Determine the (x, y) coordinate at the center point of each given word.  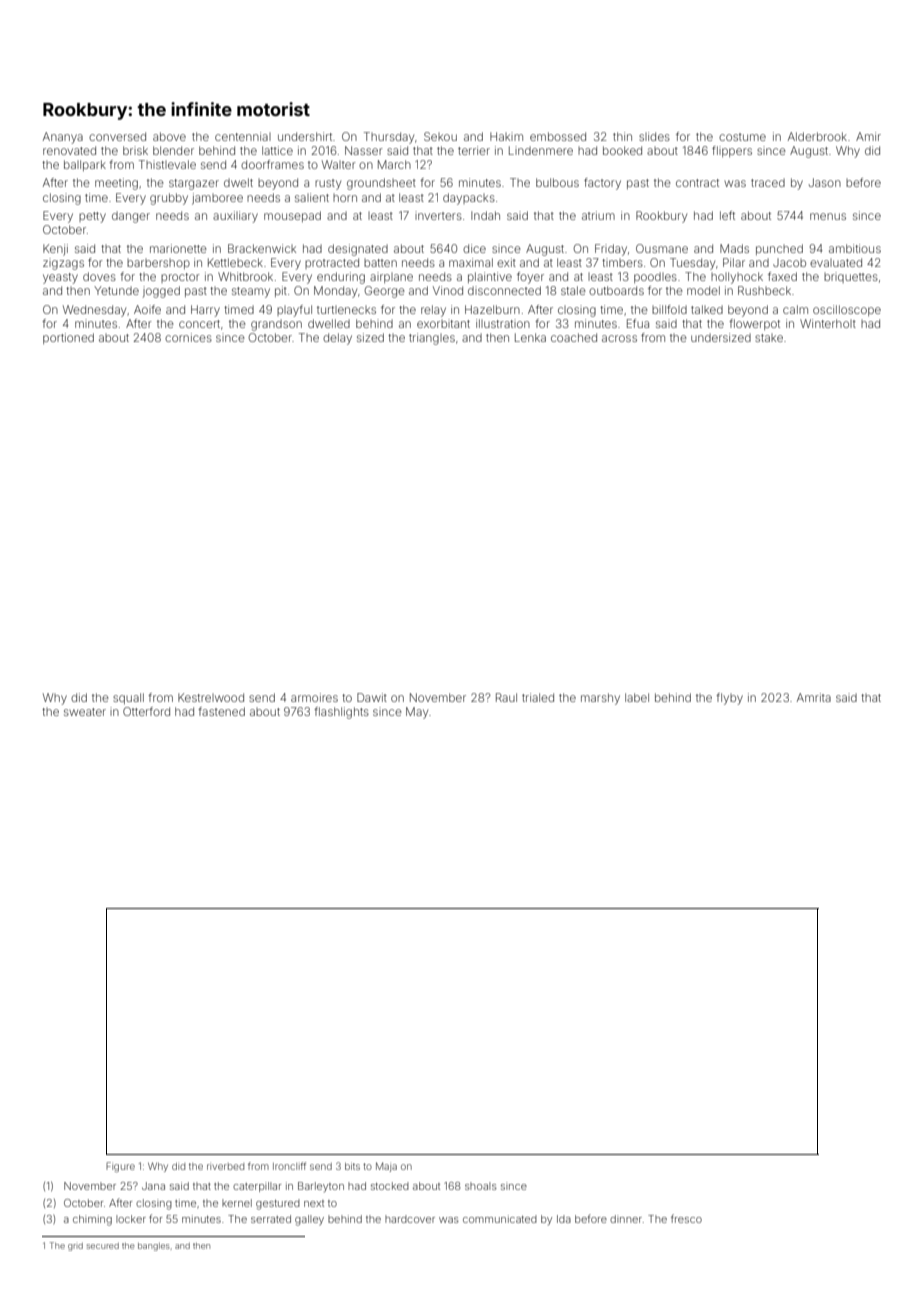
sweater (85, 712)
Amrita (814, 697)
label (637, 697)
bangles (154, 1247)
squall (128, 698)
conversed (117, 136)
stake (769, 338)
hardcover (410, 1219)
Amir (868, 136)
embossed (558, 136)
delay (337, 339)
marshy (600, 699)
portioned (68, 338)
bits (352, 1166)
